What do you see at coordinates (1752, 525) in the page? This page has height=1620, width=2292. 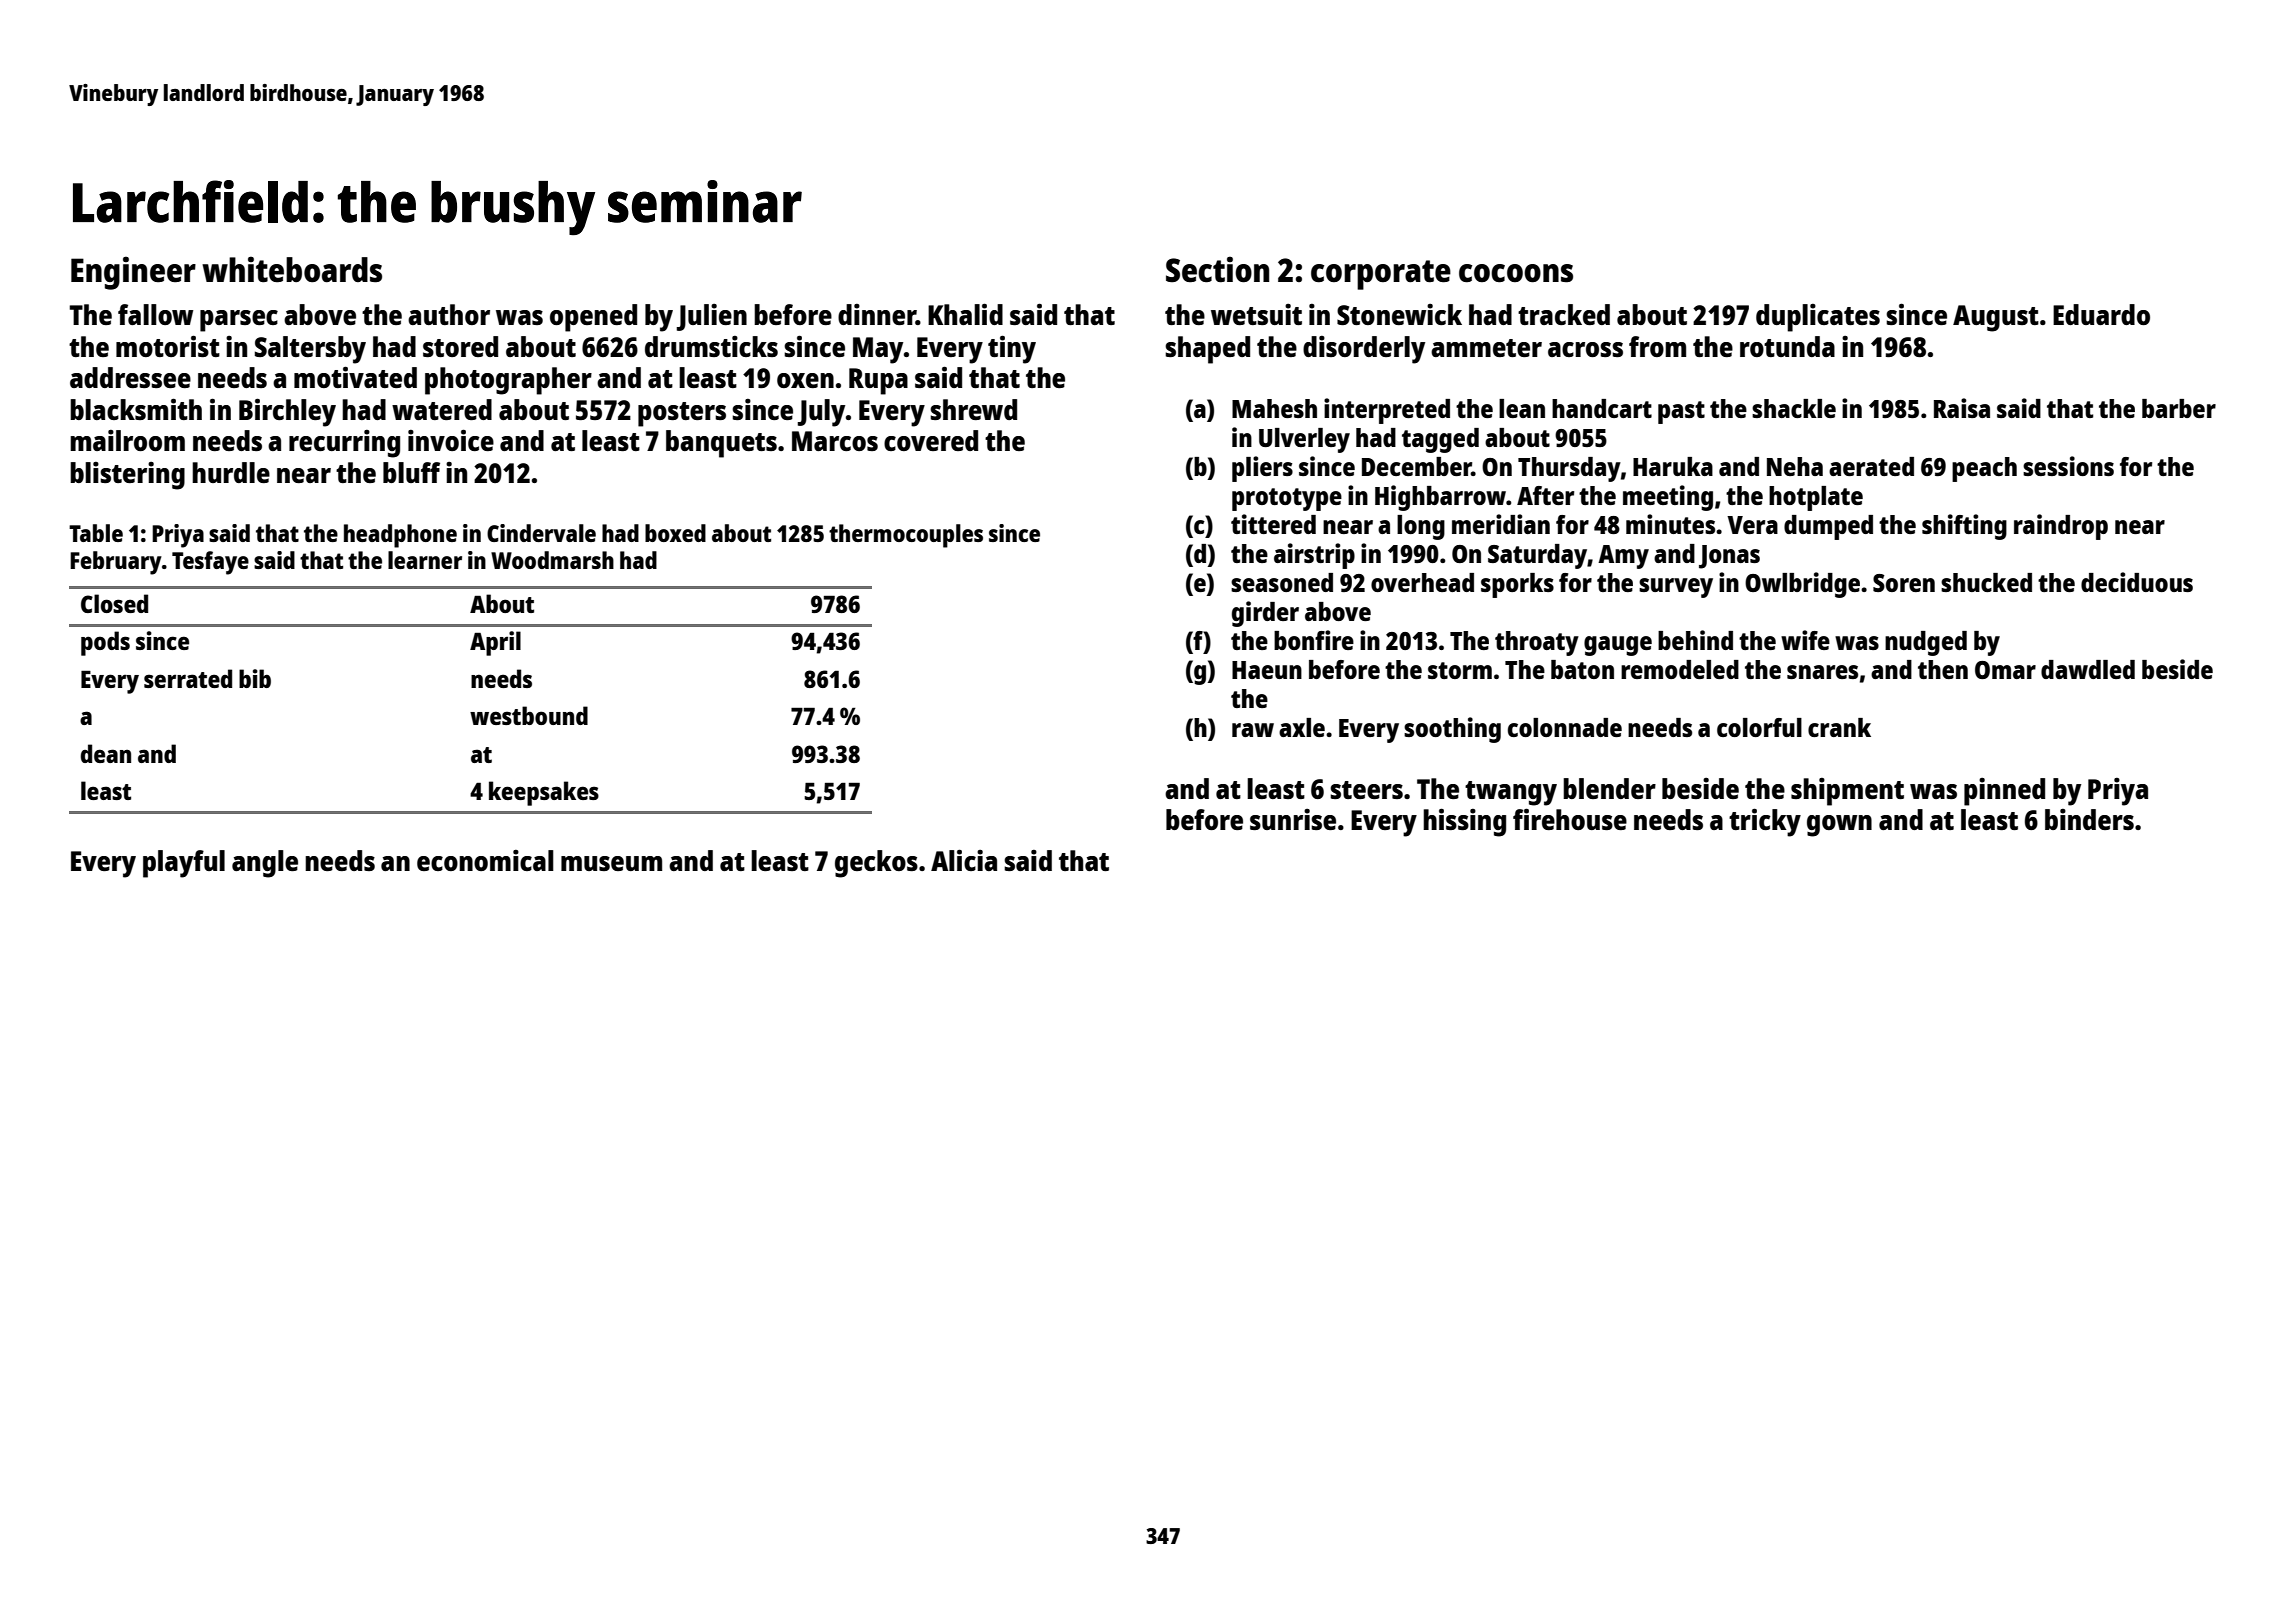 I see `Vera` at bounding box center [1752, 525].
